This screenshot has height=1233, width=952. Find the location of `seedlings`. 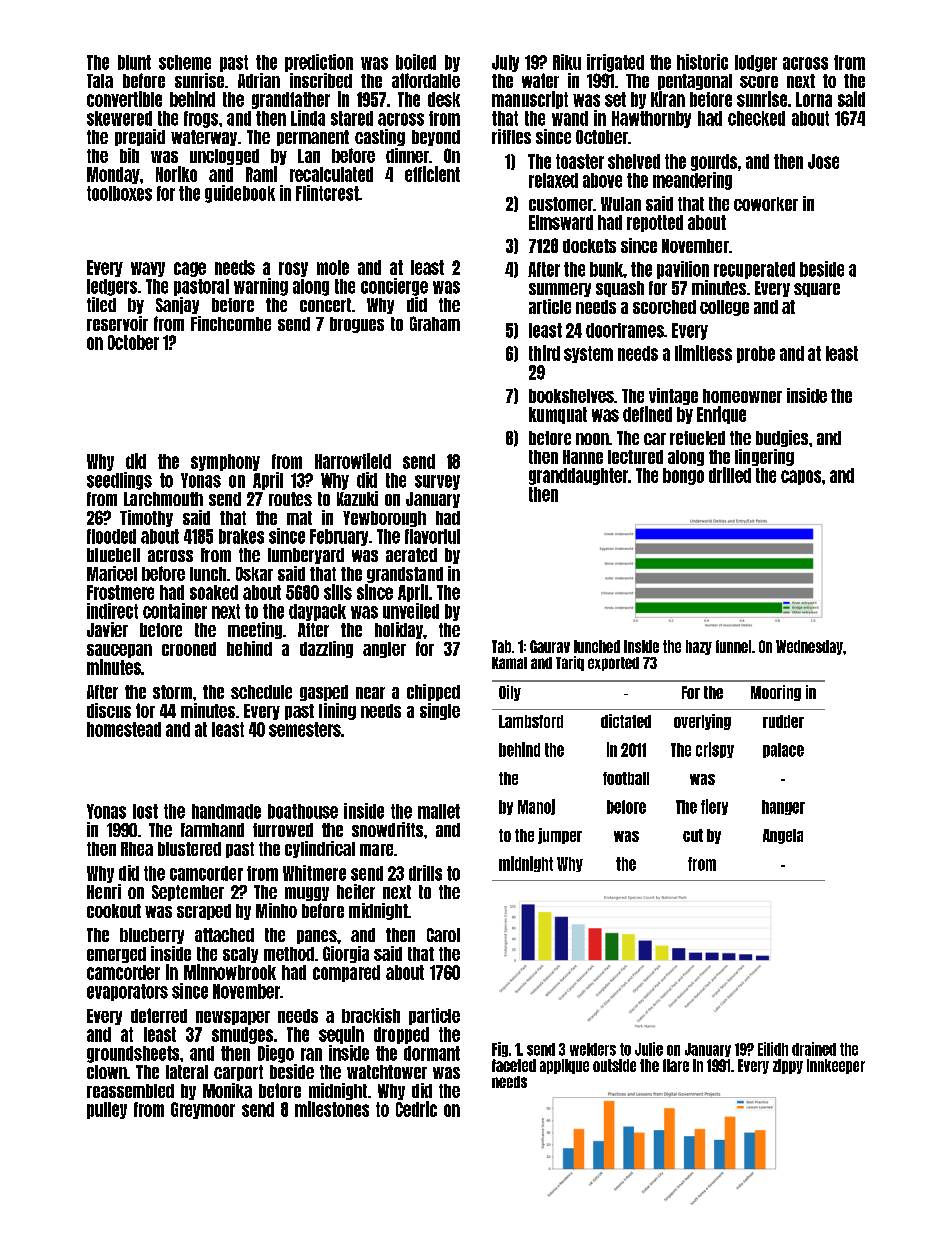

seedlings is located at coordinates (119, 481).
